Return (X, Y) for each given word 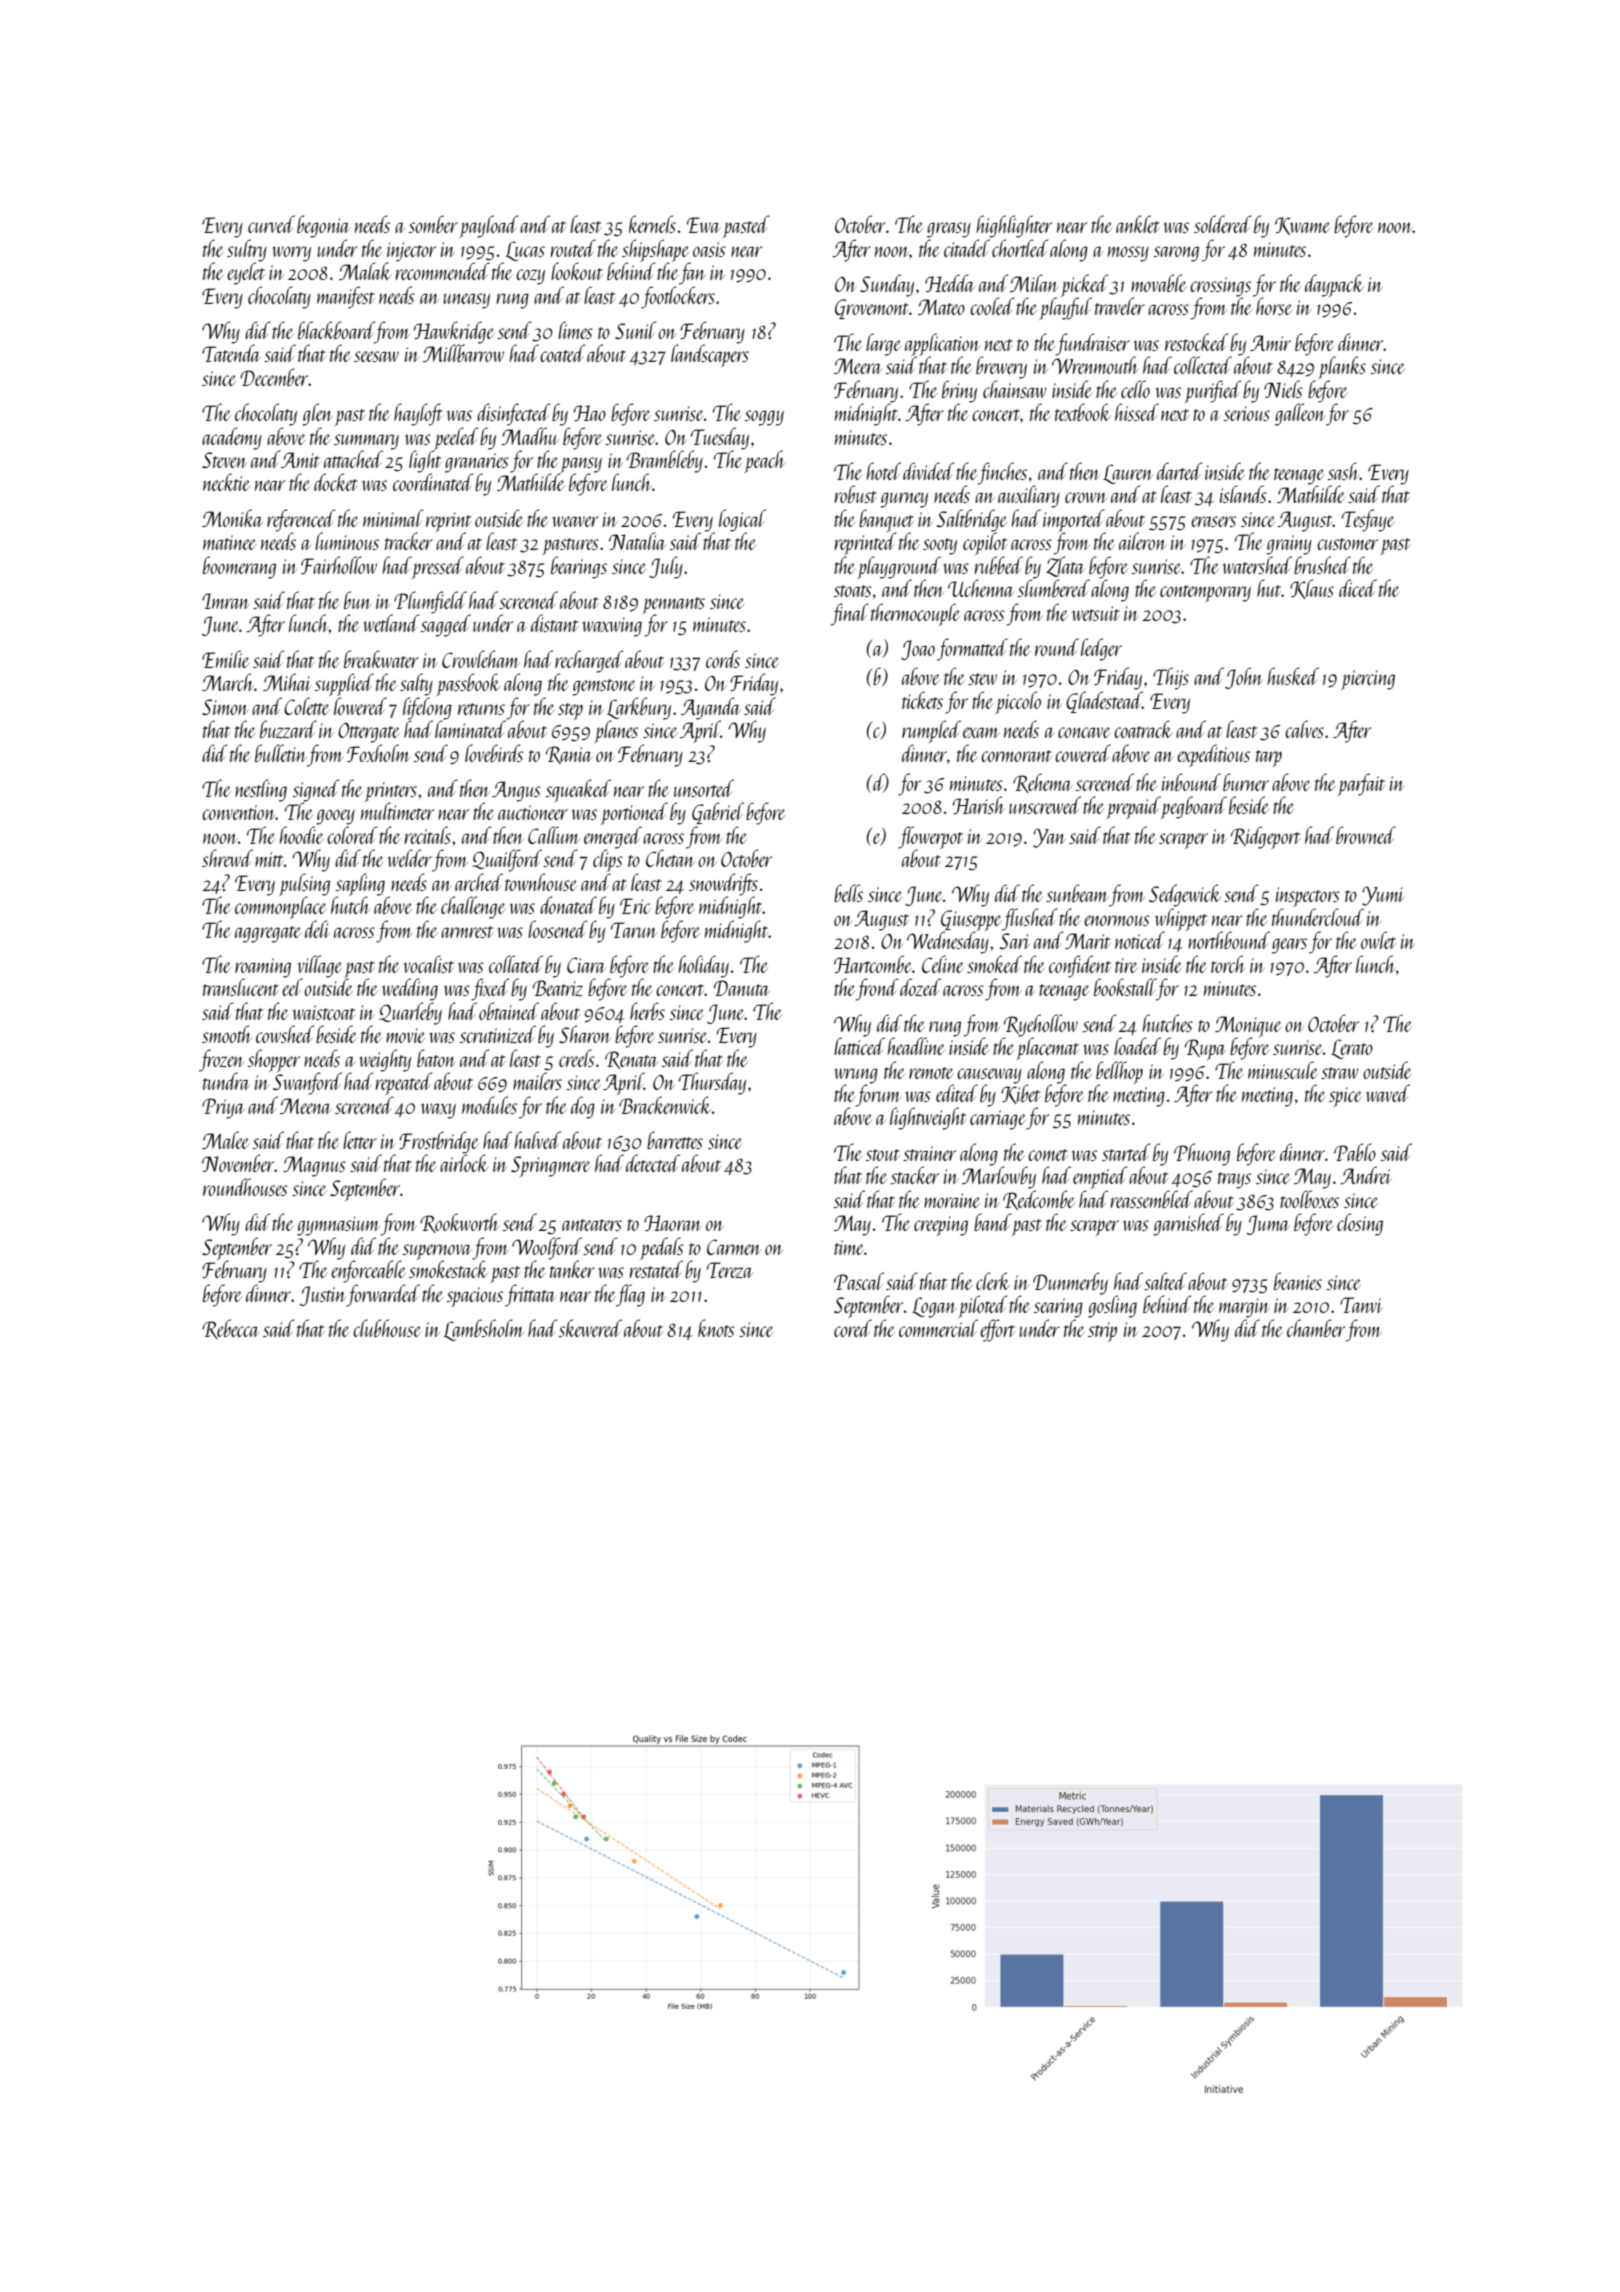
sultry (247, 250)
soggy (764, 418)
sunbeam (1077, 893)
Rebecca (230, 1329)
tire (1126, 965)
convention (239, 812)
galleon (1300, 414)
